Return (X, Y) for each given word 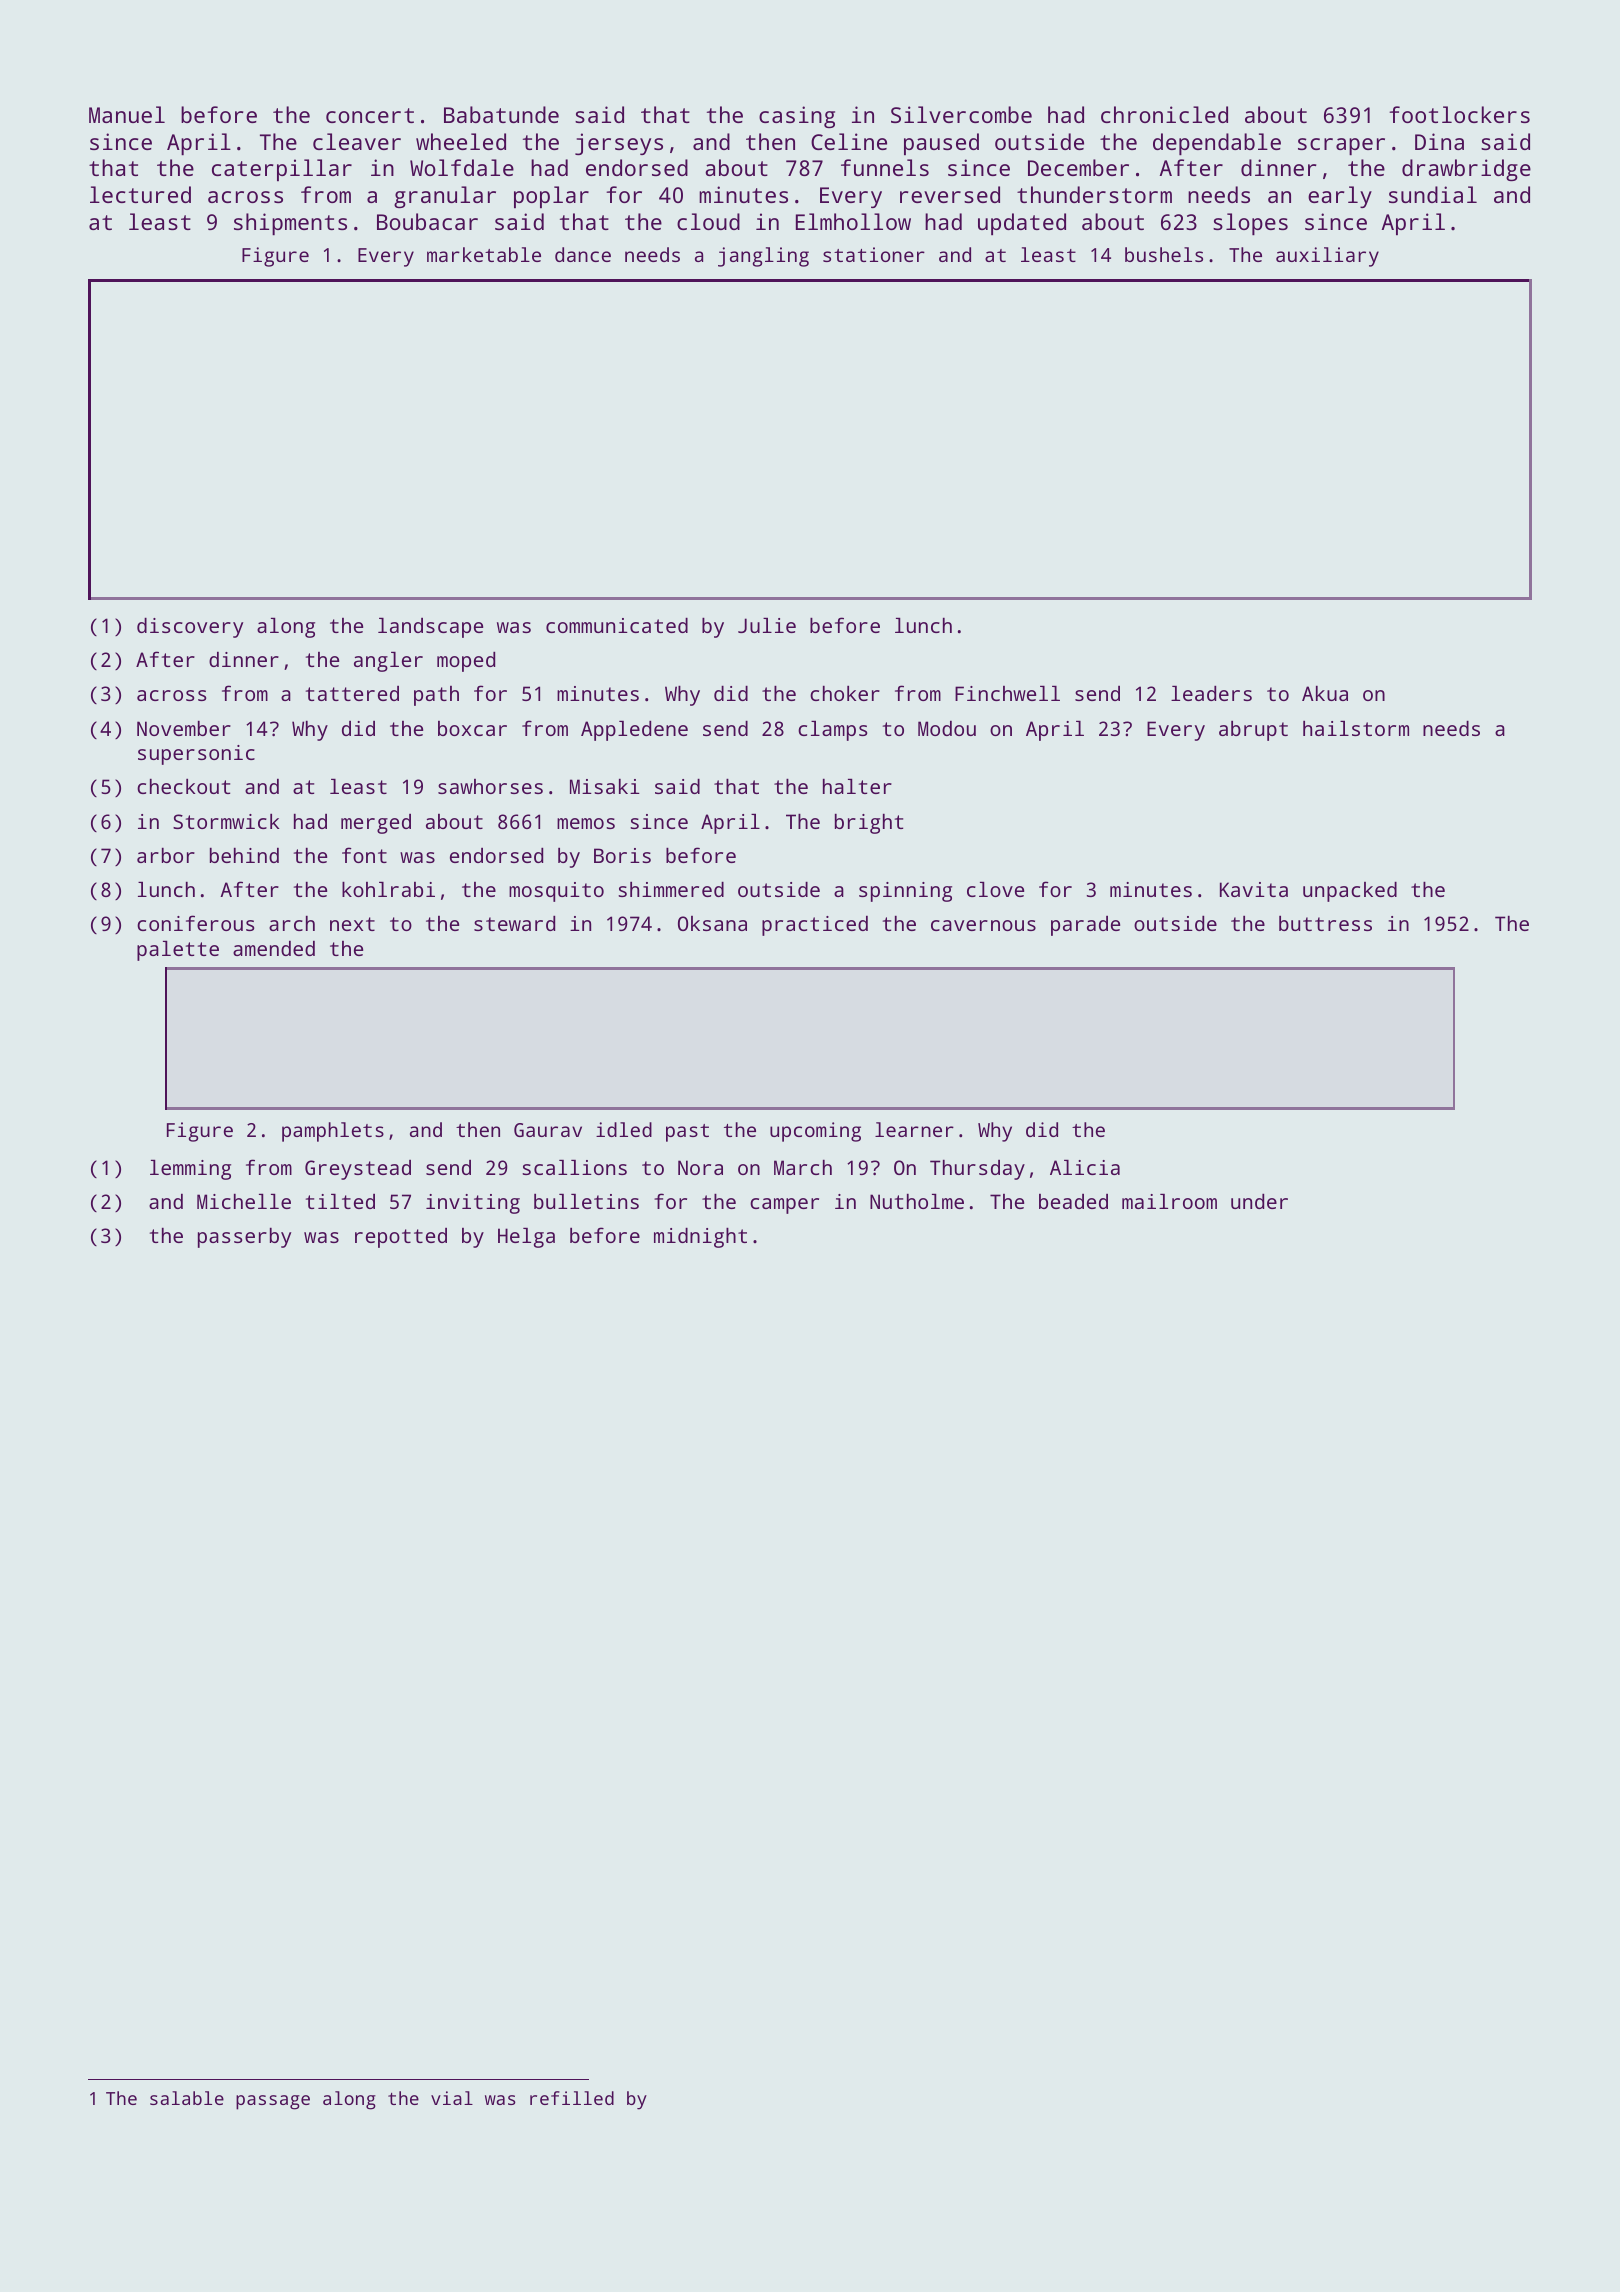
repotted (401, 1238)
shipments (290, 224)
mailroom (1169, 1201)
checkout (183, 786)
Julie (767, 625)
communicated (617, 625)
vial (452, 2098)
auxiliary (1327, 257)
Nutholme (917, 1201)
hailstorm (1356, 728)
